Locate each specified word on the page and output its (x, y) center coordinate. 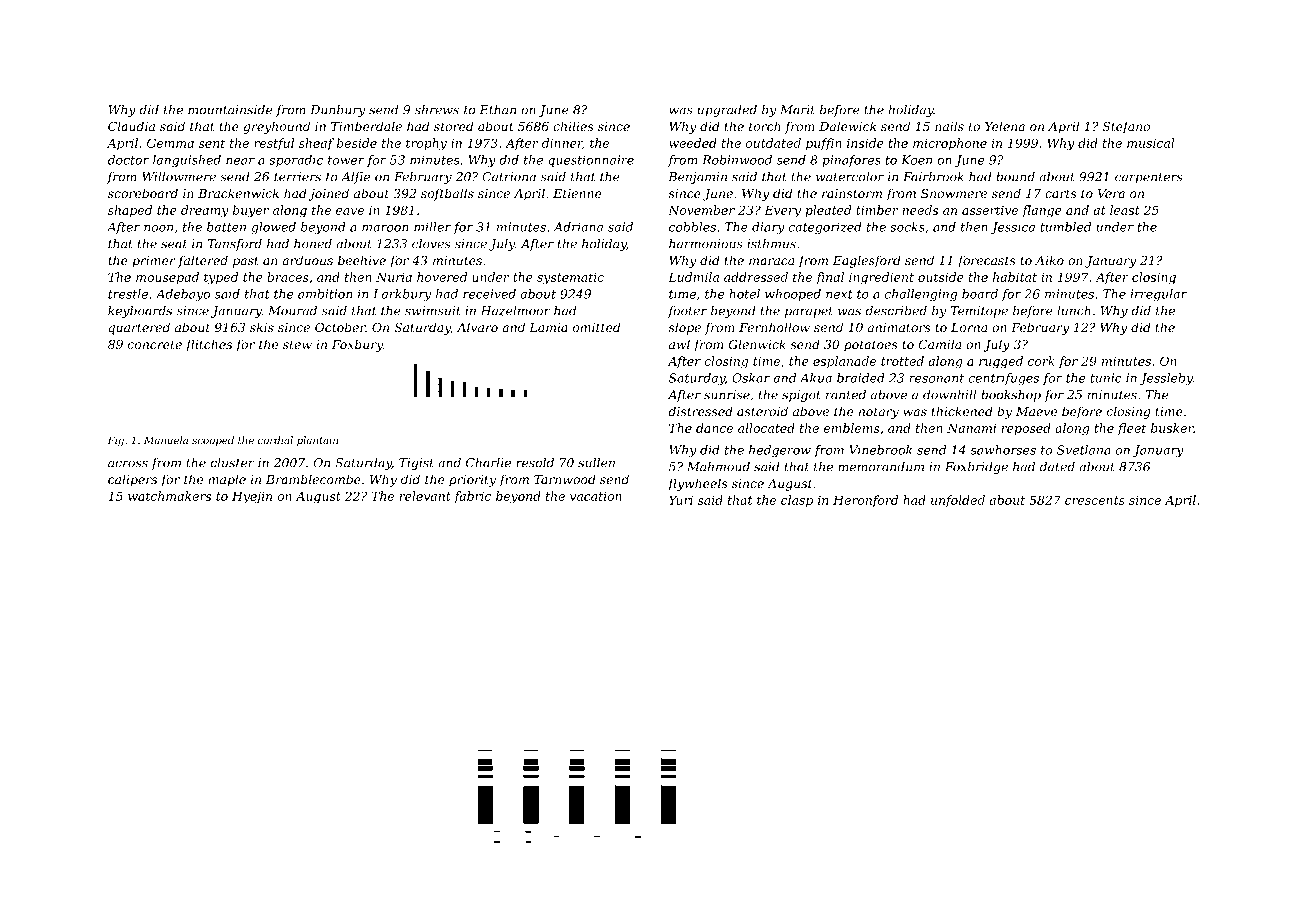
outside (941, 277)
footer (687, 312)
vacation (596, 496)
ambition (325, 294)
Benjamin (698, 178)
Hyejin (252, 497)
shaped (130, 211)
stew (297, 344)
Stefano (1126, 127)
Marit (797, 110)
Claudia (131, 126)
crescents (1095, 500)
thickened (962, 411)
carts (1060, 193)
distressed (701, 411)
